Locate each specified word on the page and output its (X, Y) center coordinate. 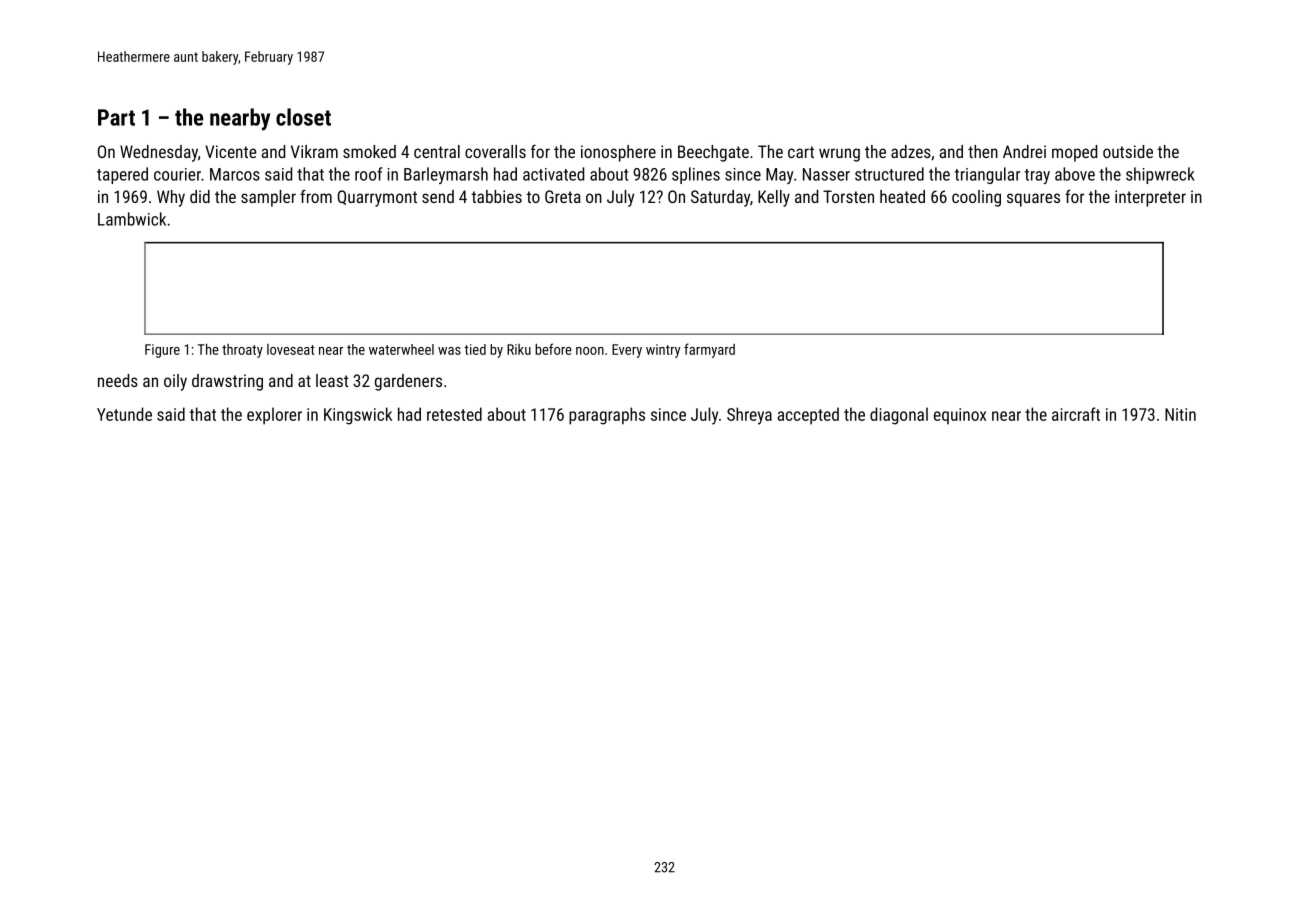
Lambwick (132, 219)
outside (1128, 151)
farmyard (709, 350)
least (332, 380)
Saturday (720, 198)
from (316, 196)
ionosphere (618, 153)
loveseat (291, 349)
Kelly (774, 198)
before (553, 349)
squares (1033, 200)
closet (303, 117)
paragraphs (607, 416)
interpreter (1150, 198)
